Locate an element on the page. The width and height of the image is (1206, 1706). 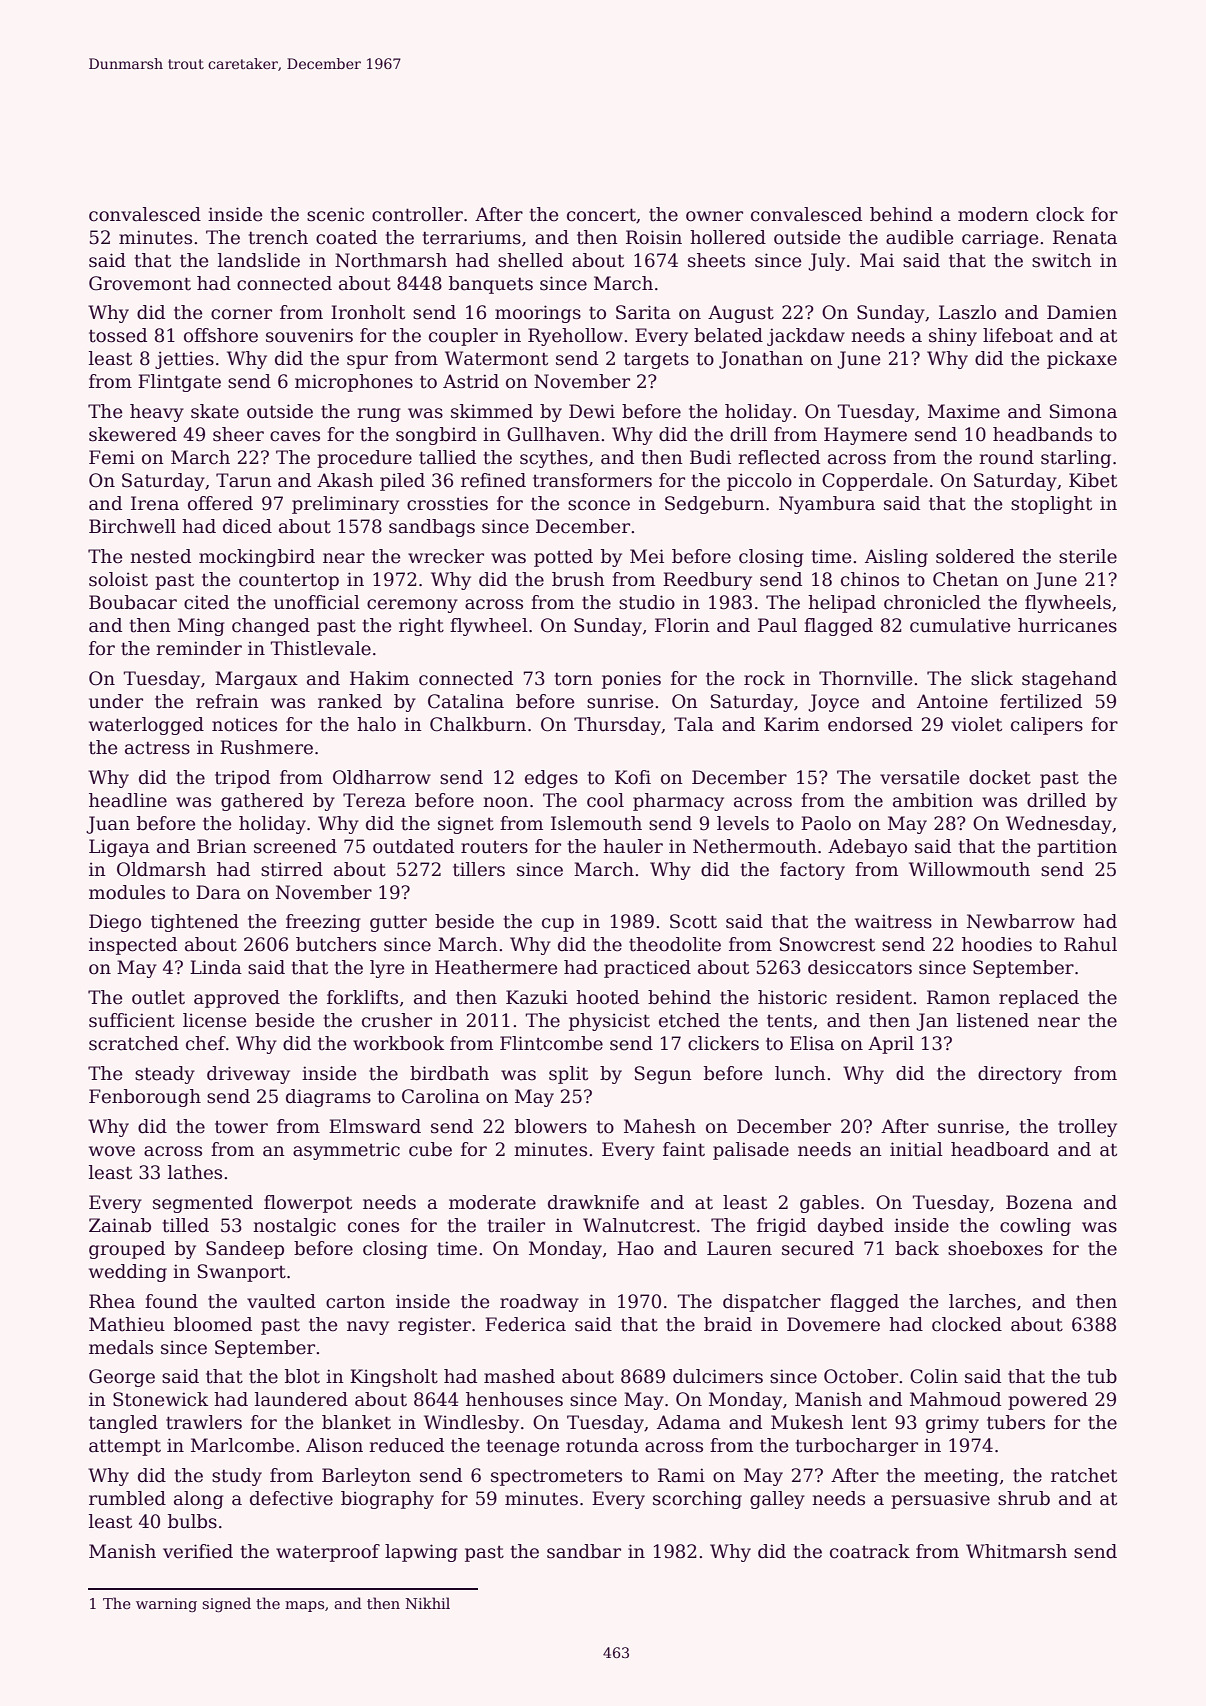
Grovemont is located at coordinates (140, 283).
